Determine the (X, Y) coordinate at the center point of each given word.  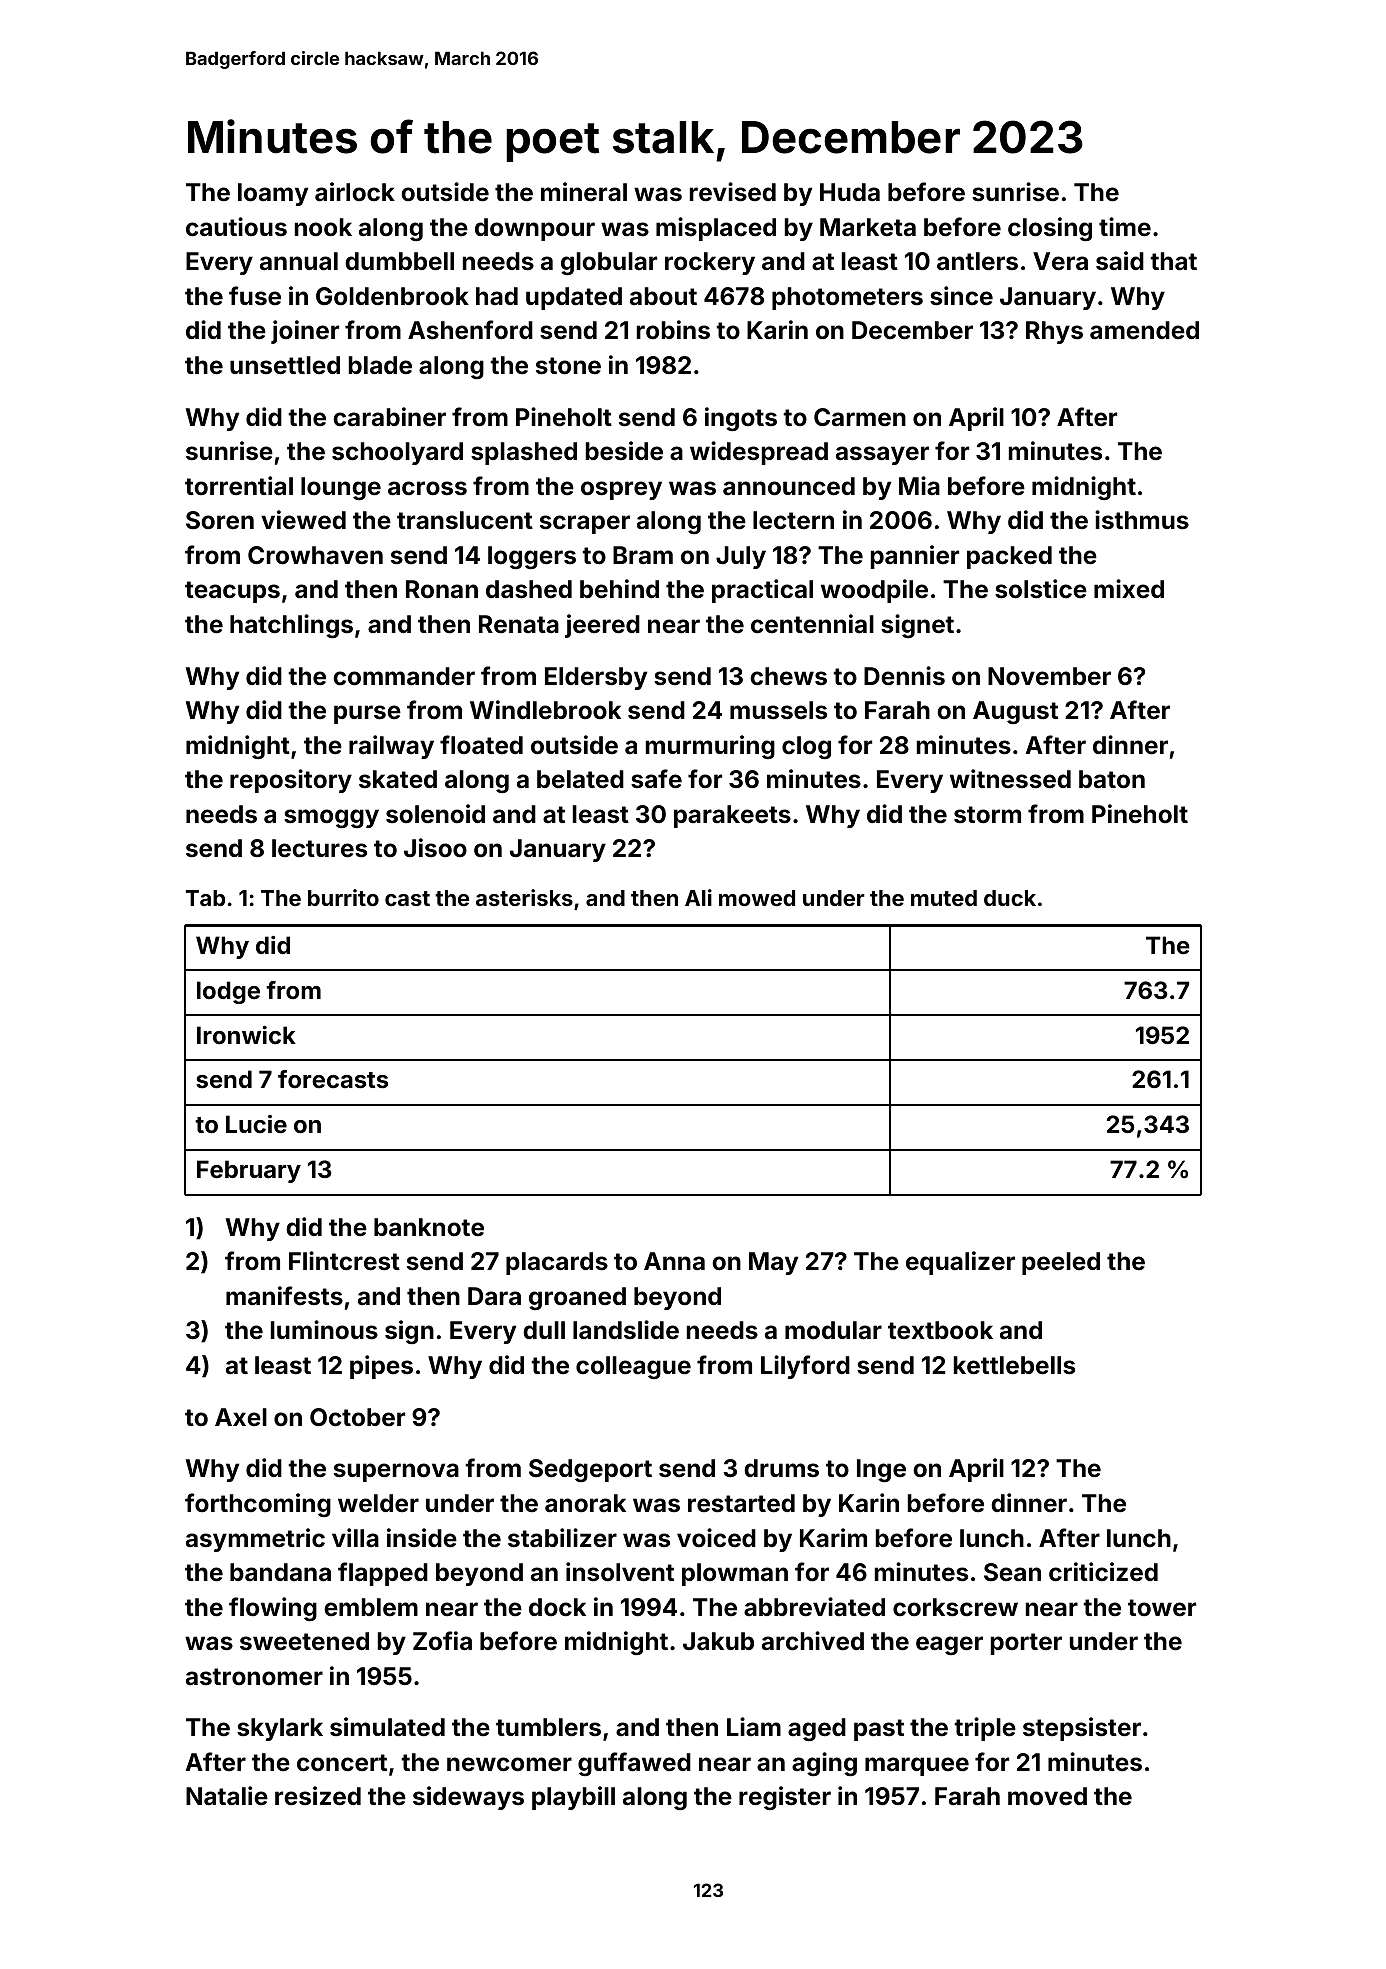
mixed (1129, 589)
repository (291, 781)
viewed (303, 520)
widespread (759, 453)
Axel (241, 1417)
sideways (468, 1798)
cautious (236, 227)
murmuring (710, 747)
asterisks (524, 897)
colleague (633, 1367)
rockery (710, 263)
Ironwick (246, 1035)
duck (1010, 898)
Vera (1060, 261)
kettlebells (1014, 1365)
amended (1144, 330)
